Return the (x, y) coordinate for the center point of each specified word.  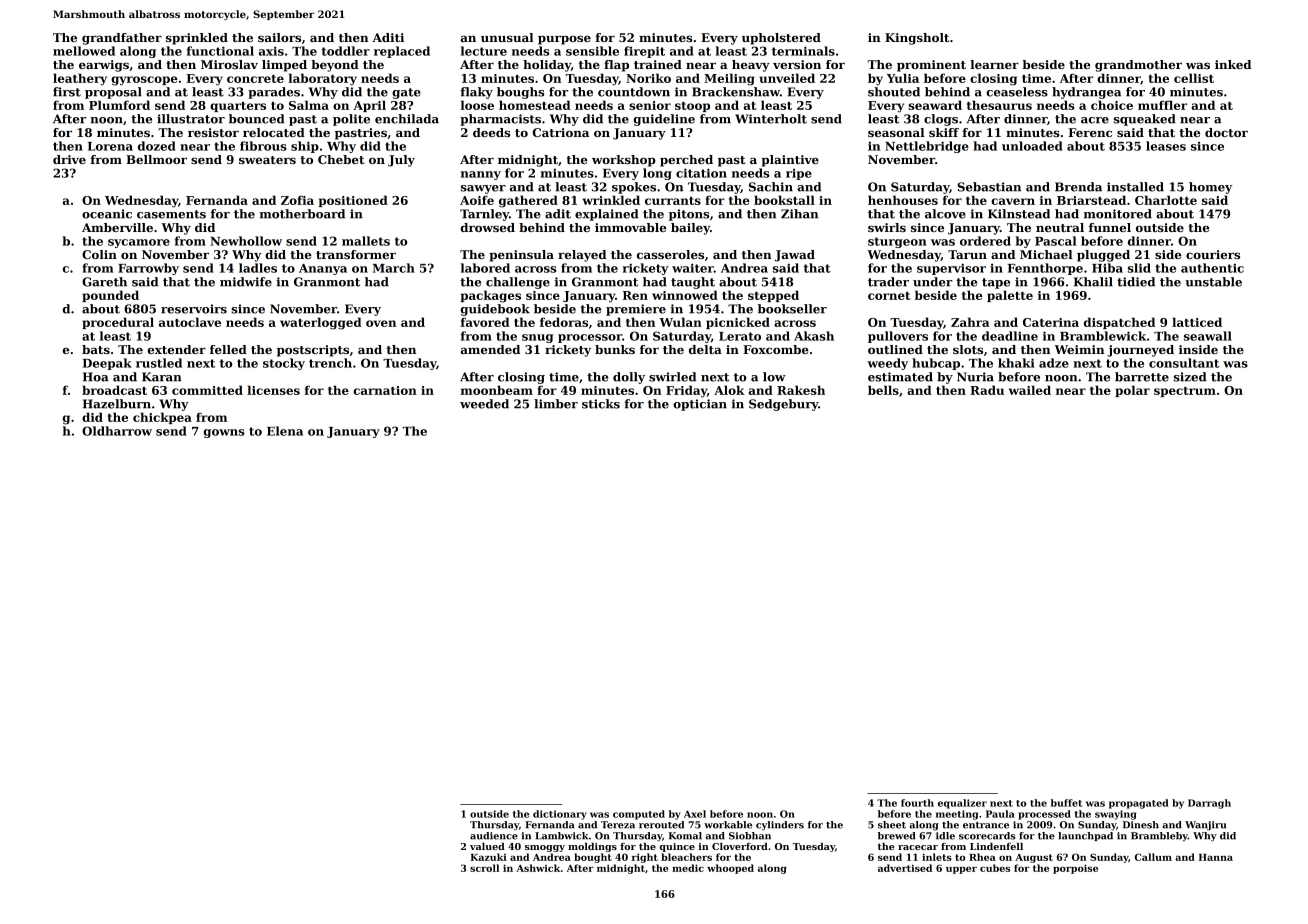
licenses (273, 390)
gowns (224, 433)
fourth (917, 803)
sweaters (267, 160)
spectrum (1185, 392)
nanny (481, 175)
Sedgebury (783, 405)
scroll (484, 868)
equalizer (962, 804)
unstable (1213, 282)
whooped (730, 869)
